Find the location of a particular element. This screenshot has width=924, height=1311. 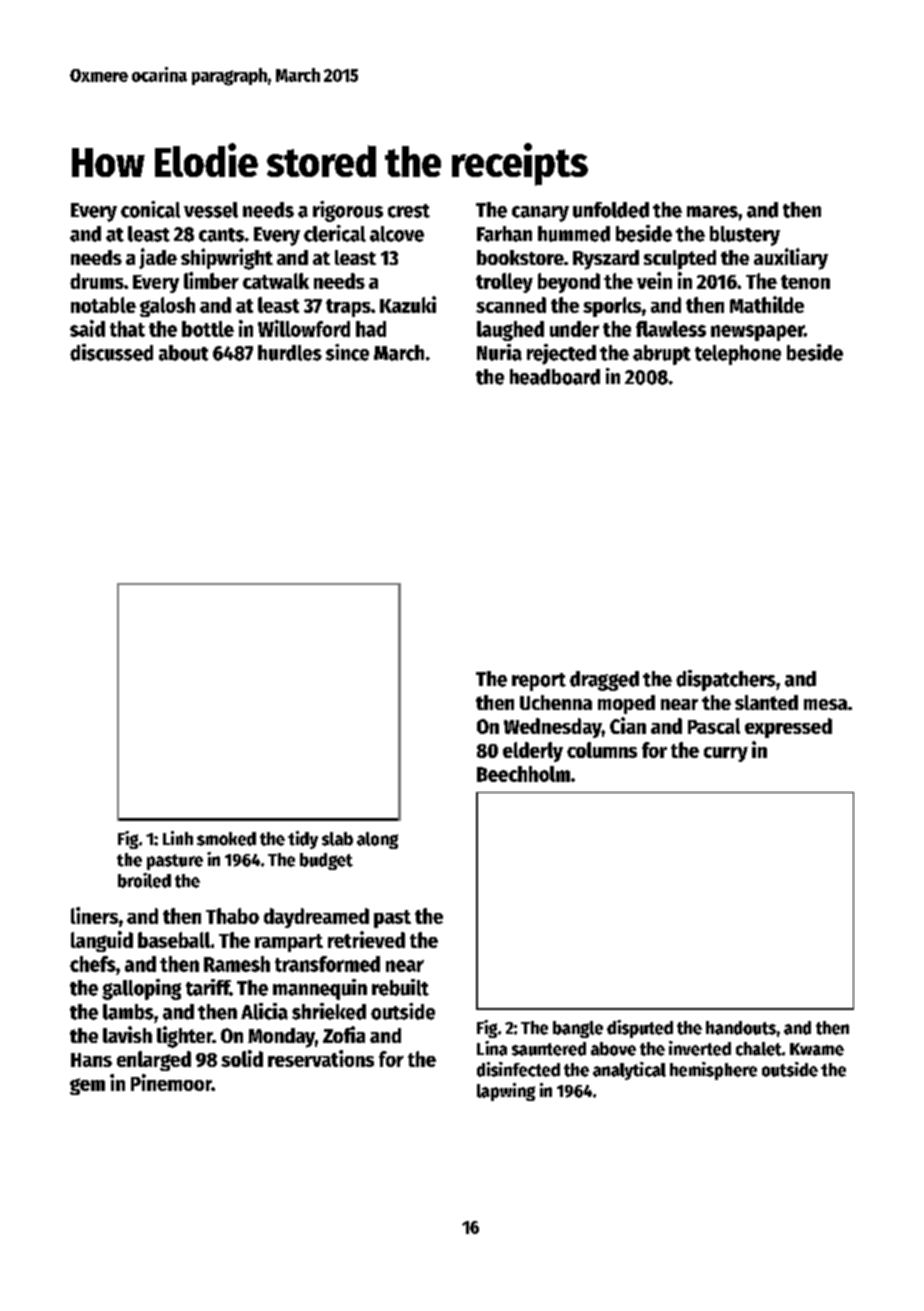

headboard is located at coordinates (555, 377).
